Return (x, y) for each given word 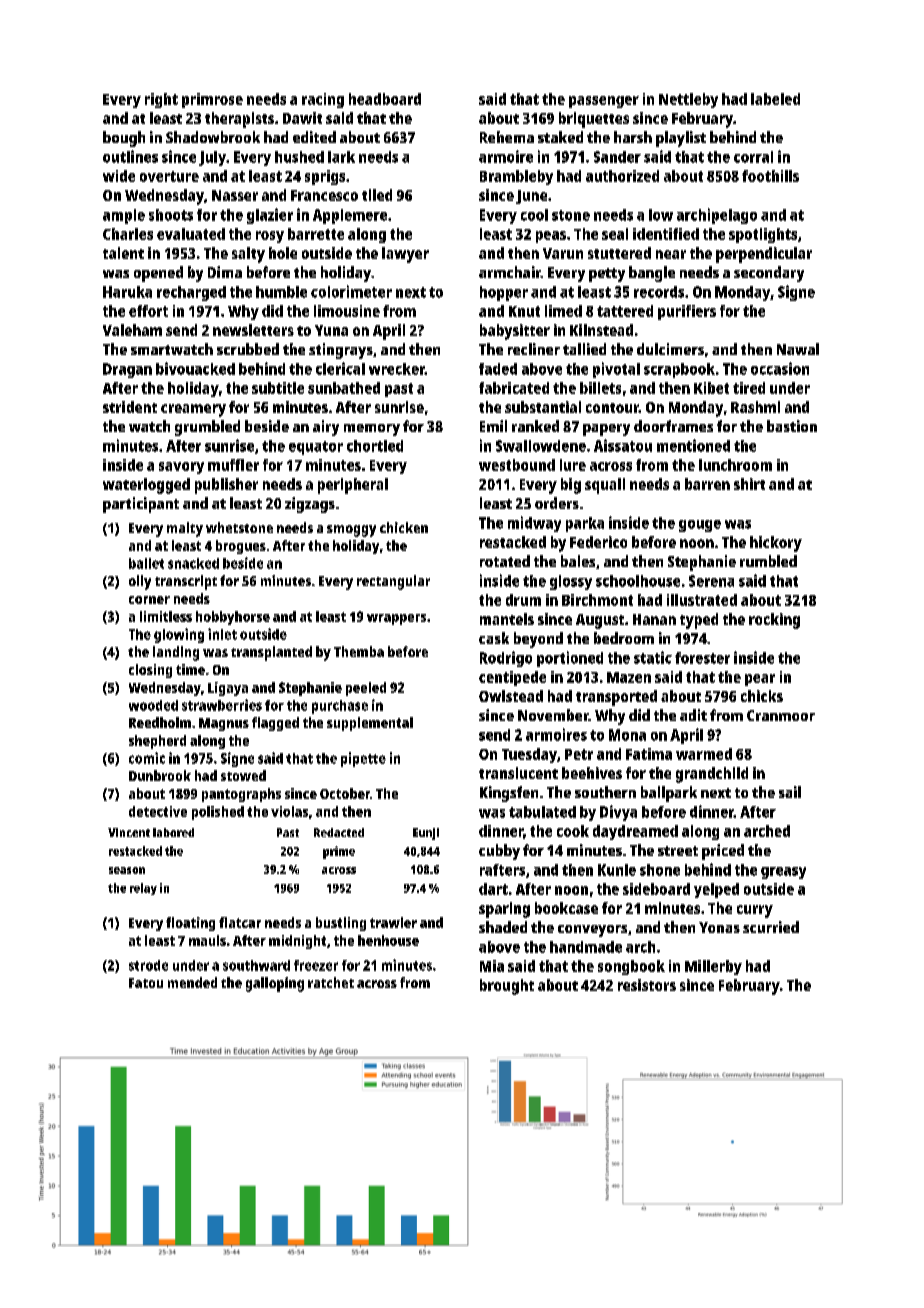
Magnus (224, 724)
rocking (774, 621)
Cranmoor (781, 715)
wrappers (396, 619)
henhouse (388, 940)
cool (534, 215)
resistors (647, 985)
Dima (225, 272)
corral (753, 157)
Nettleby (688, 100)
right (161, 100)
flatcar (240, 922)
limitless (166, 616)
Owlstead (511, 696)
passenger (604, 102)
